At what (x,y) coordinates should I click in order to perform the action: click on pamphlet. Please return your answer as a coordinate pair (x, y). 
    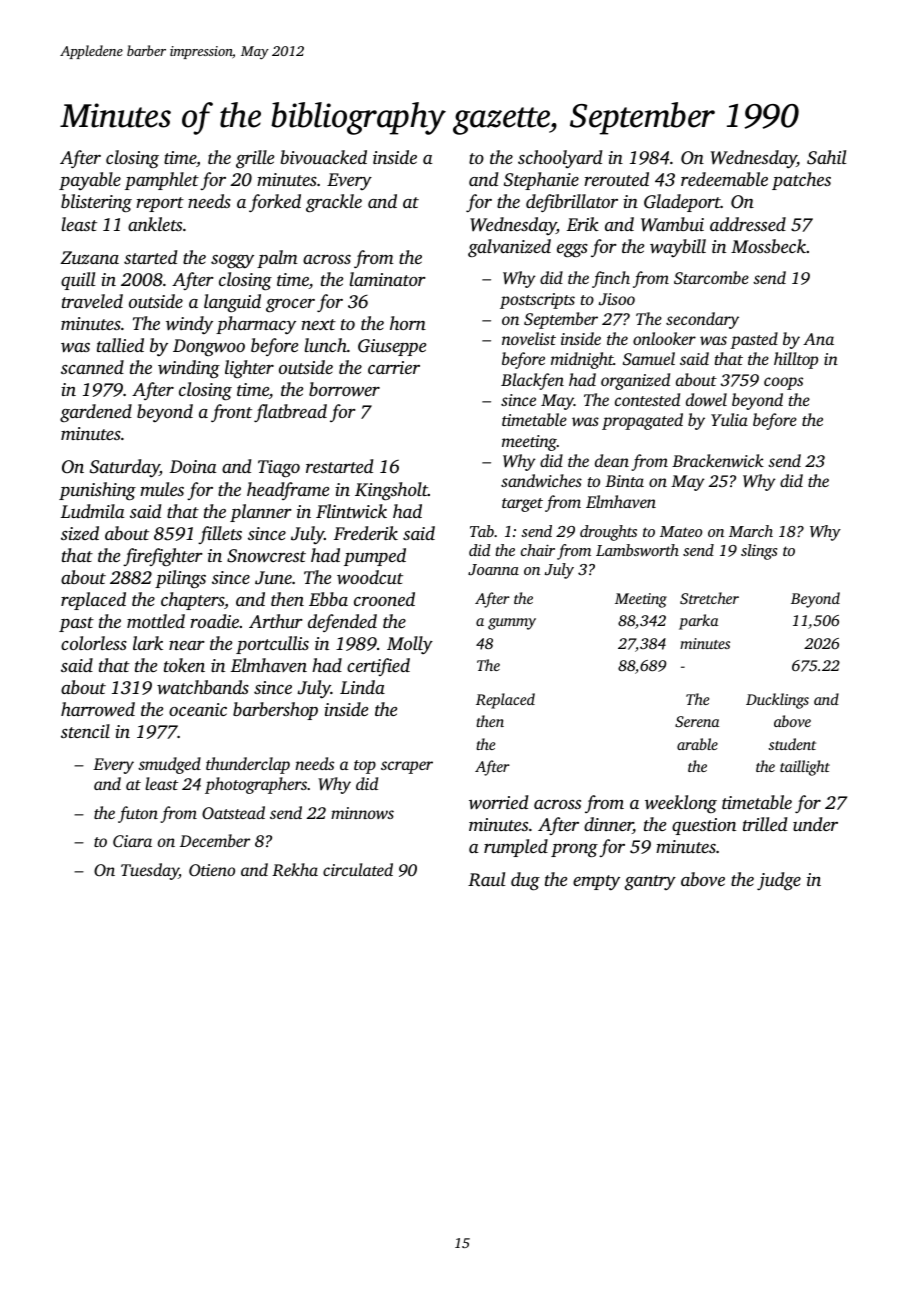
    Looking at the image, I should click on (162, 181).
